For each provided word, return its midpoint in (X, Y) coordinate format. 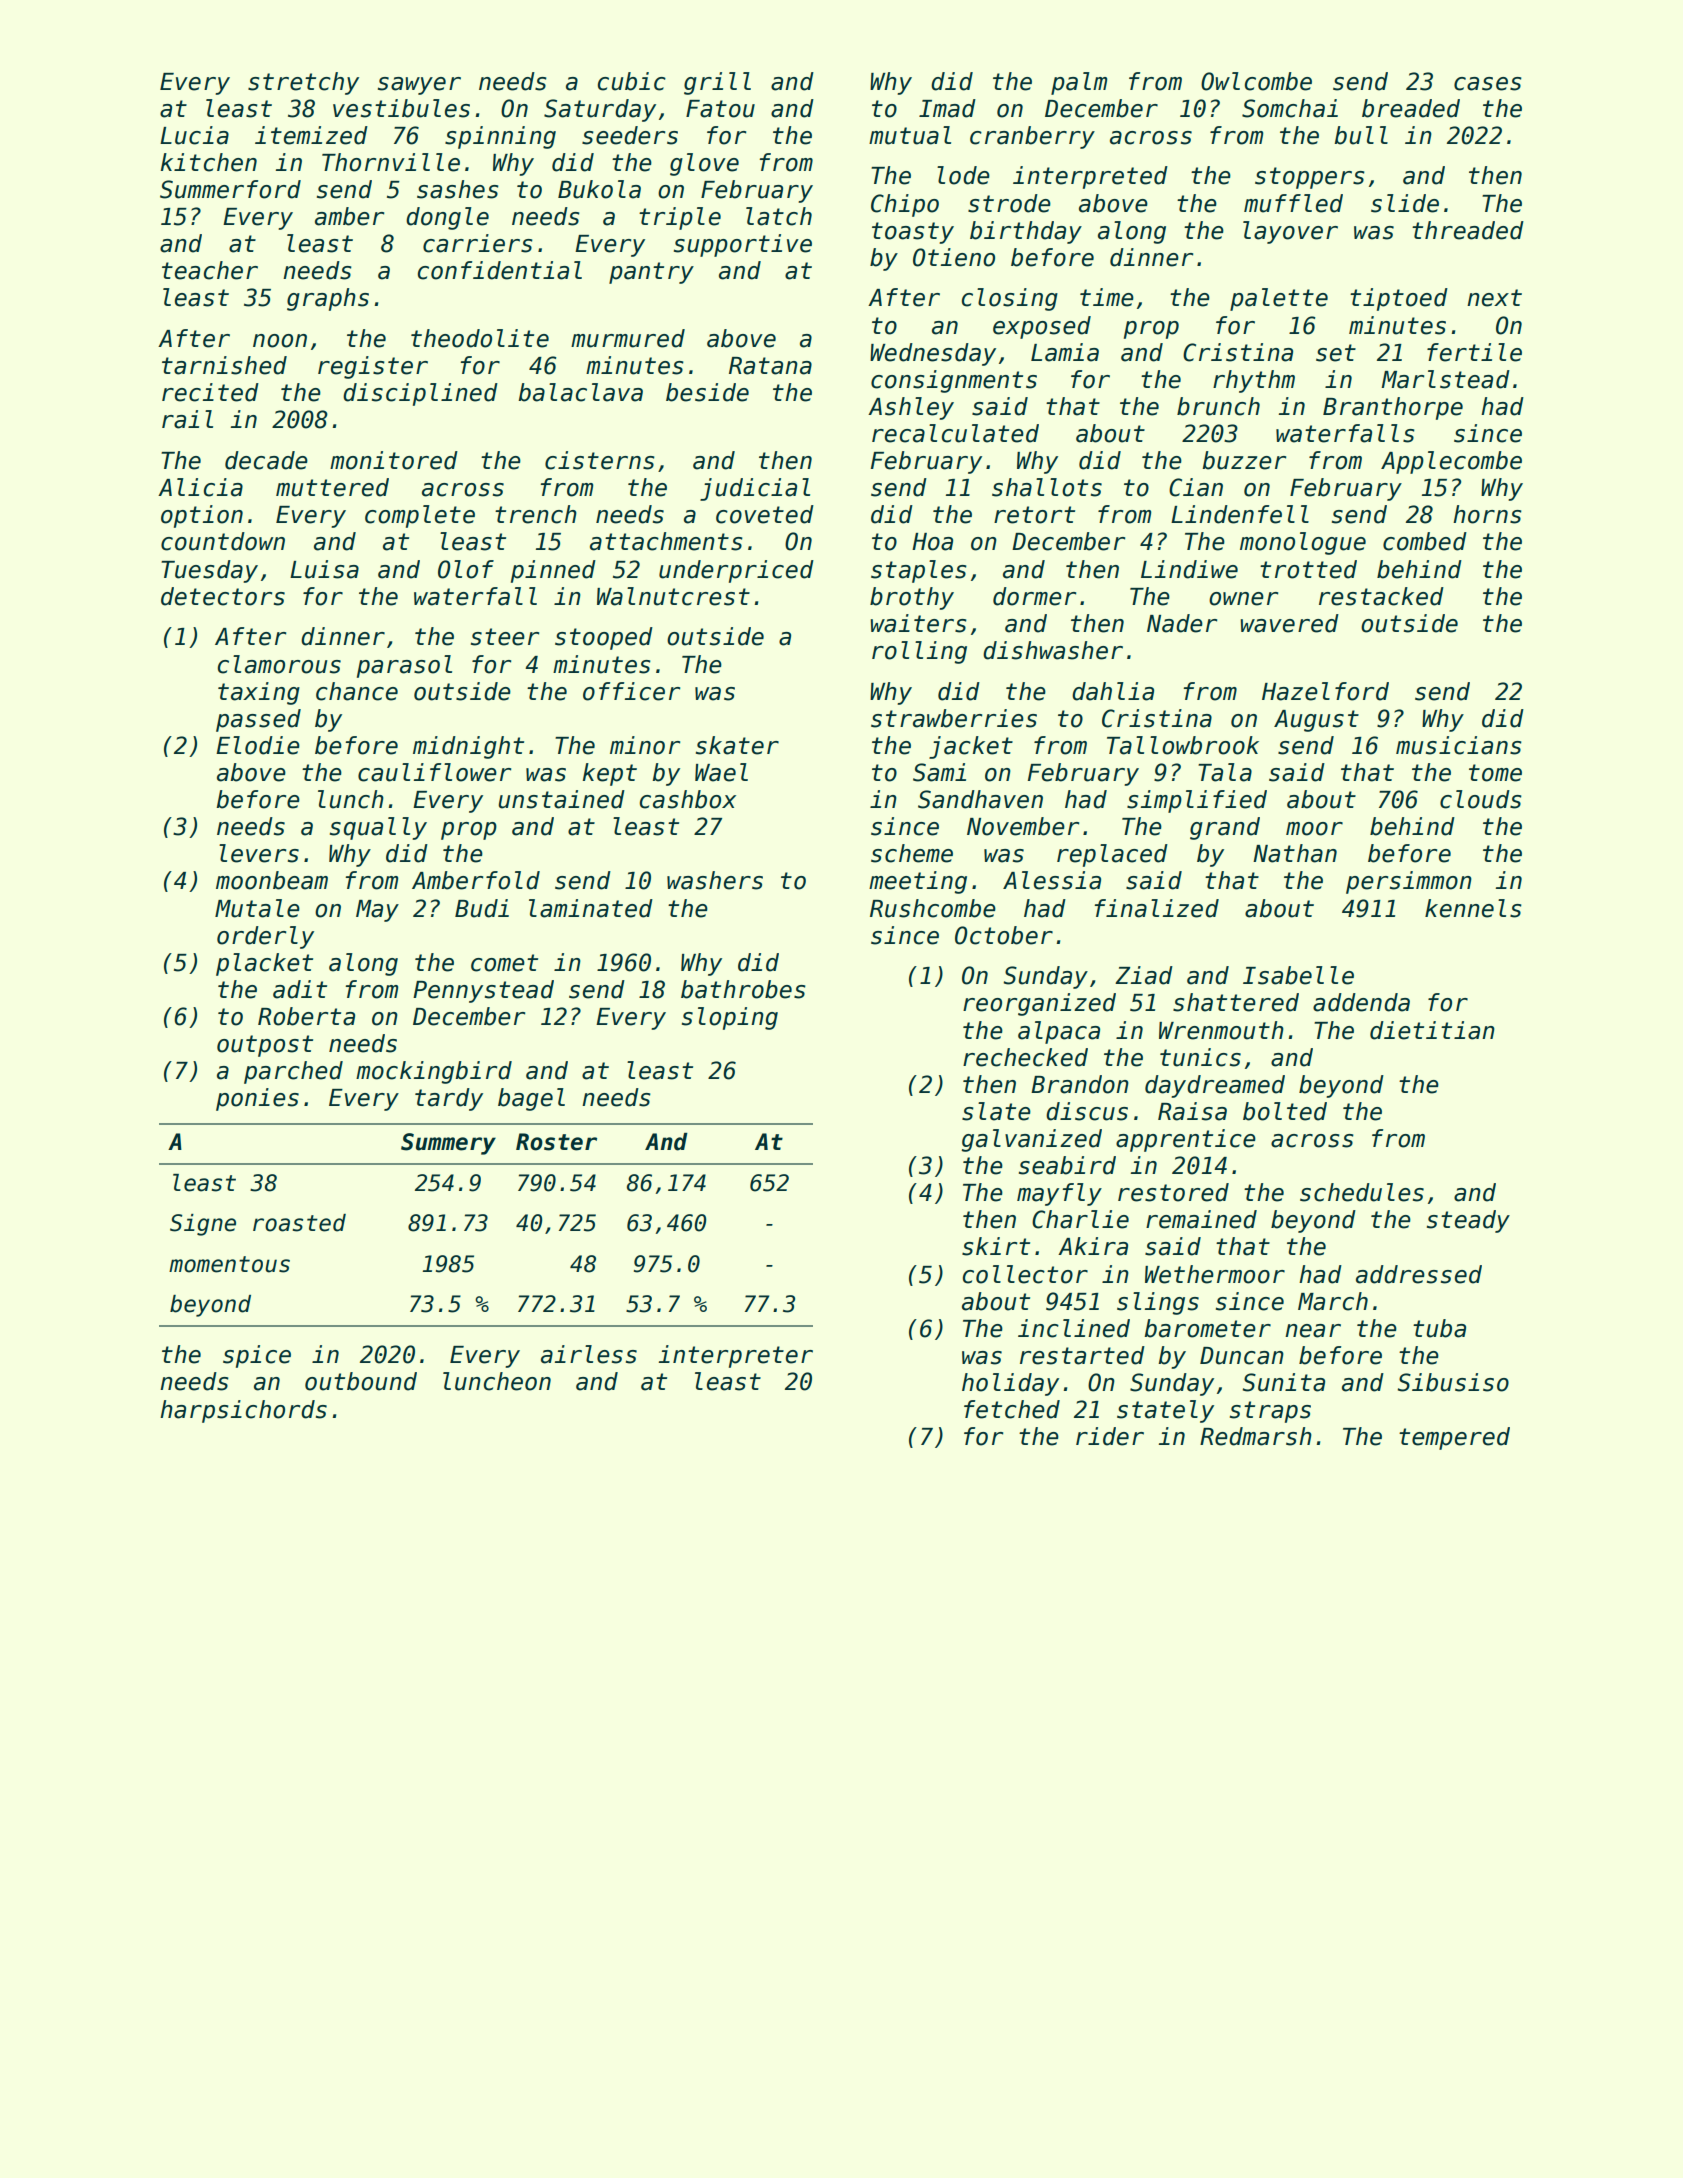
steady (1468, 1221)
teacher (210, 270)
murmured (628, 338)
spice (257, 1356)
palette (1279, 299)
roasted (299, 1223)
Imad (947, 108)
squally (378, 828)
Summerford (230, 189)
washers (715, 880)
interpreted (1090, 177)
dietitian (1432, 1030)
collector (1025, 1274)
